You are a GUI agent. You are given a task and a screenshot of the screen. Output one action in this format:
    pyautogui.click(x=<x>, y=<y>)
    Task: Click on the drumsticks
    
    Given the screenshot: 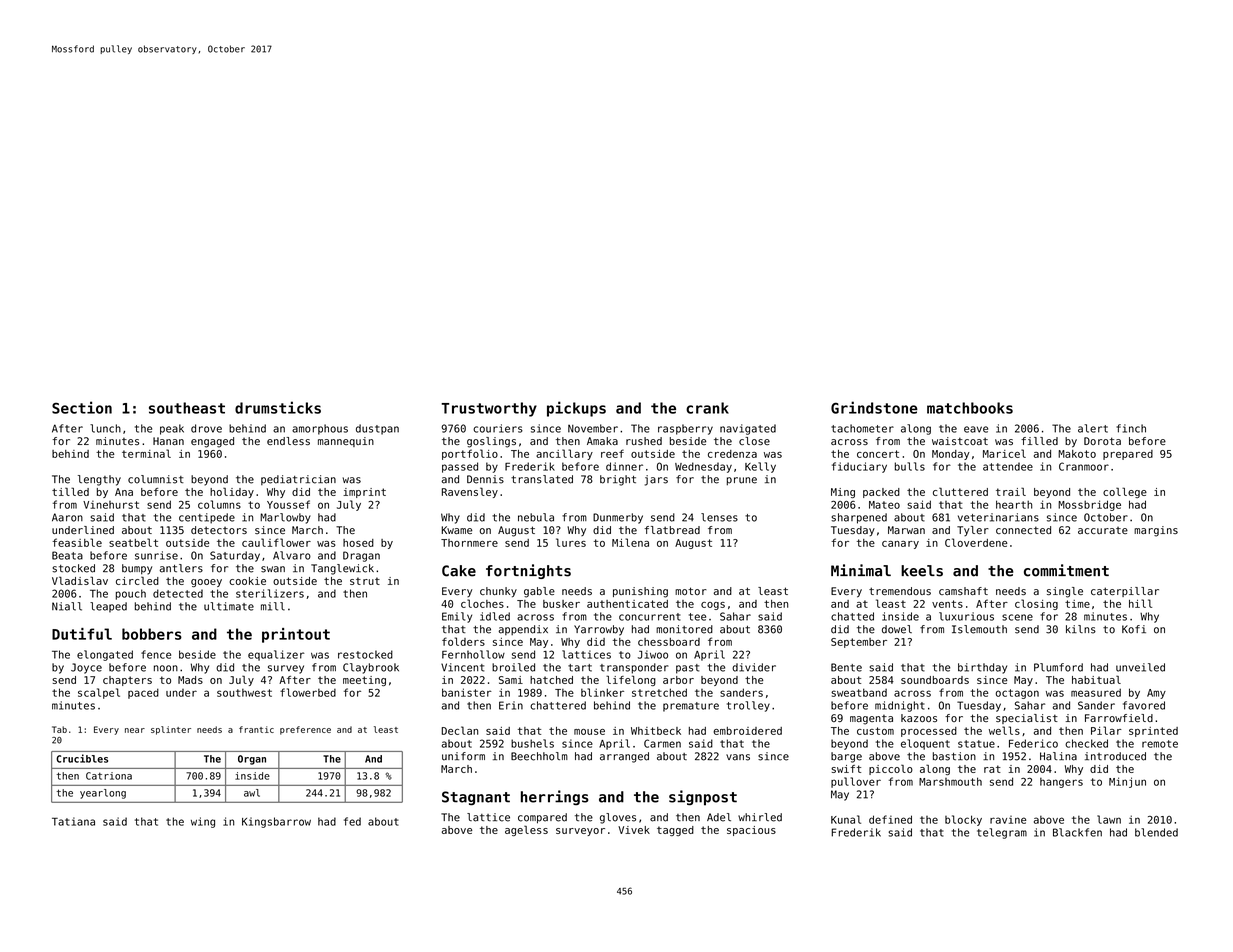 What is the action you would take?
    pyautogui.click(x=278, y=407)
